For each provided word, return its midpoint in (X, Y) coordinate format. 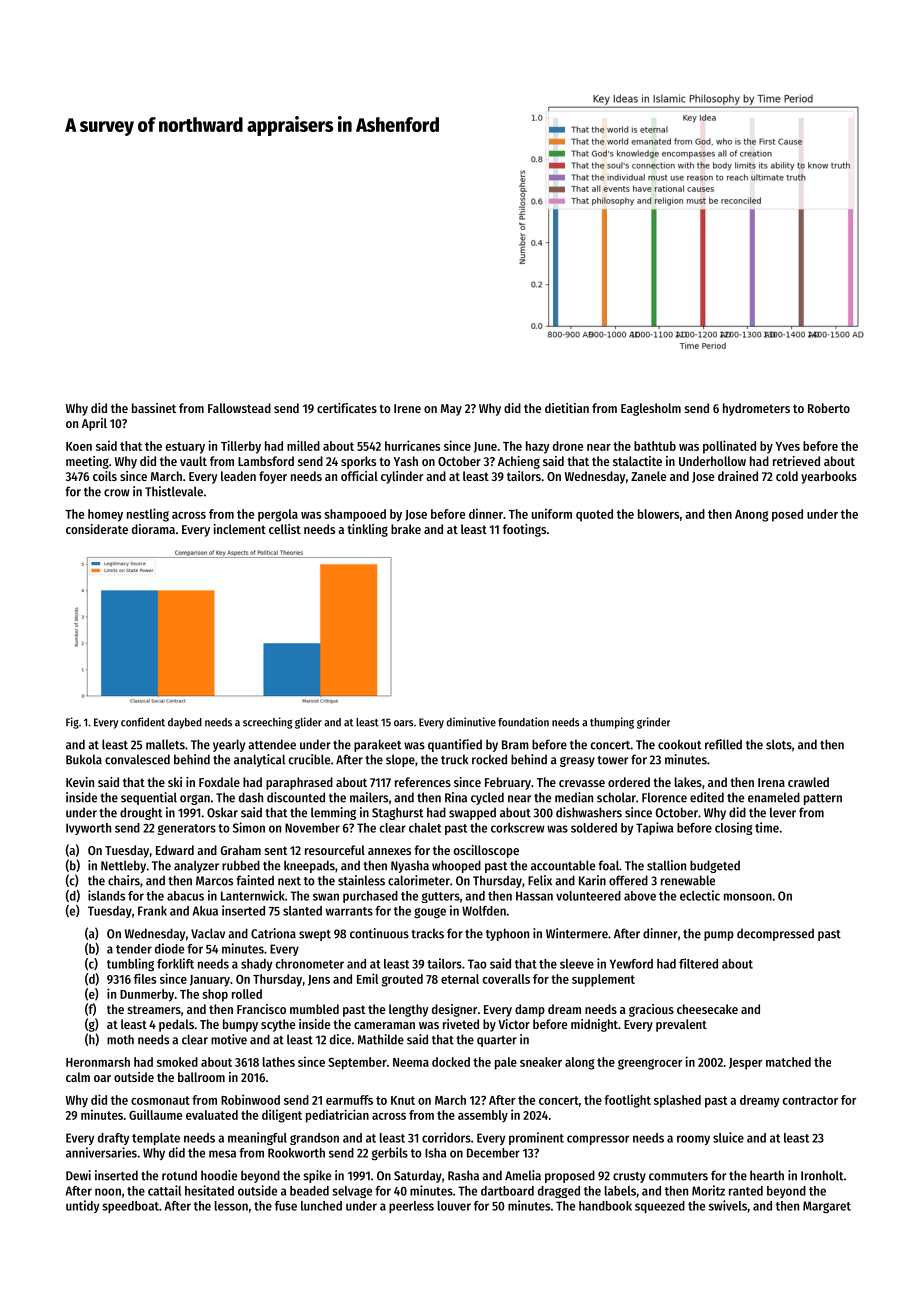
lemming (333, 813)
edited (707, 797)
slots (779, 744)
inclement (240, 529)
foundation (523, 722)
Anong (752, 516)
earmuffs (349, 1100)
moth (120, 1039)
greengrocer (650, 1064)
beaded (309, 1191)
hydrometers (756, 409)
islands (106, 895)
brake (406, 529)
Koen (79, 446)
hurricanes (412, 445)
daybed (185, 723)
